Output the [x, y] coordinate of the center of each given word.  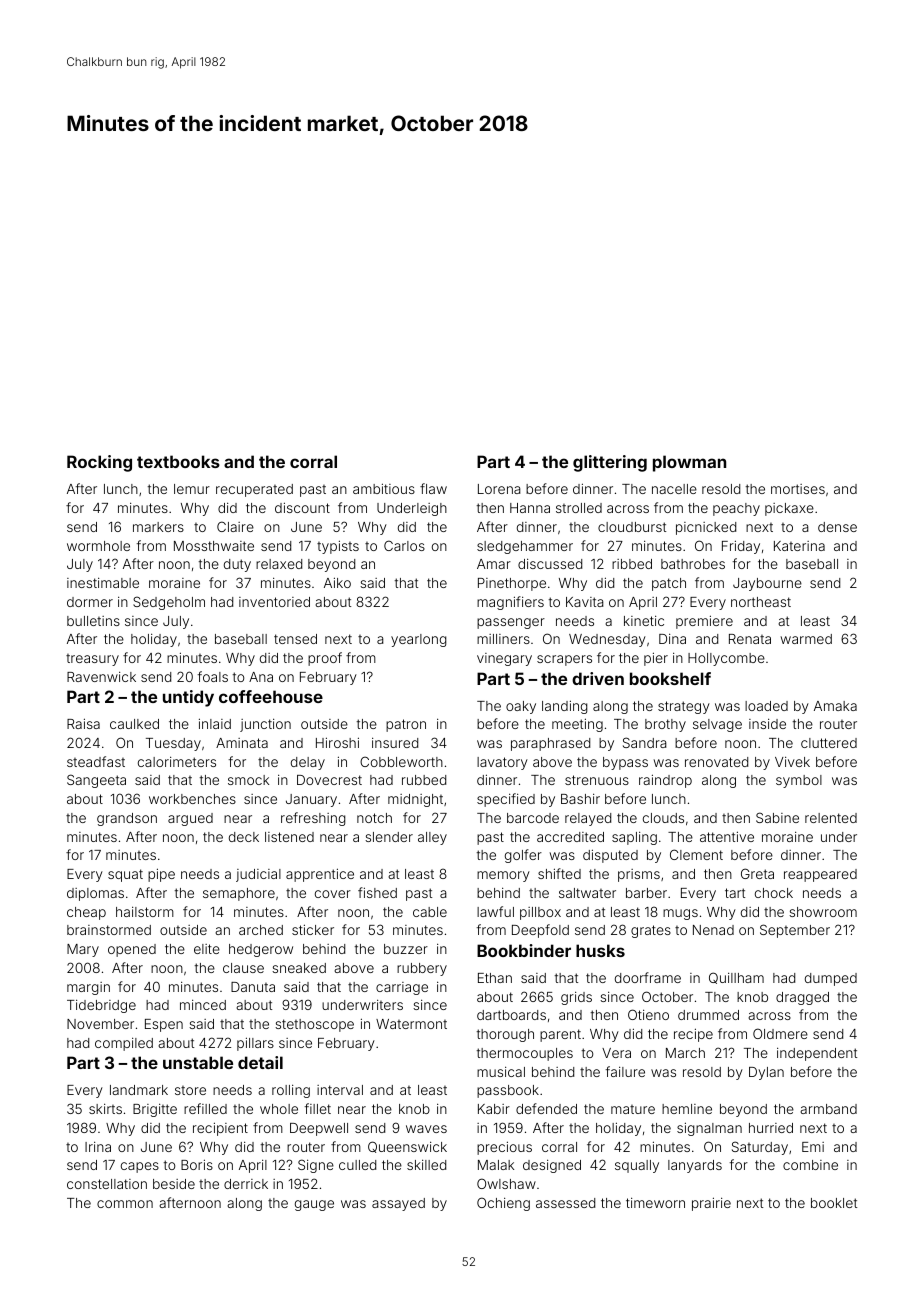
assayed [398, 1204]
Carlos [404, 545]
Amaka [835, 706]
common [125, 1204]
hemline [687, 1109]
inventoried [274, 602]
